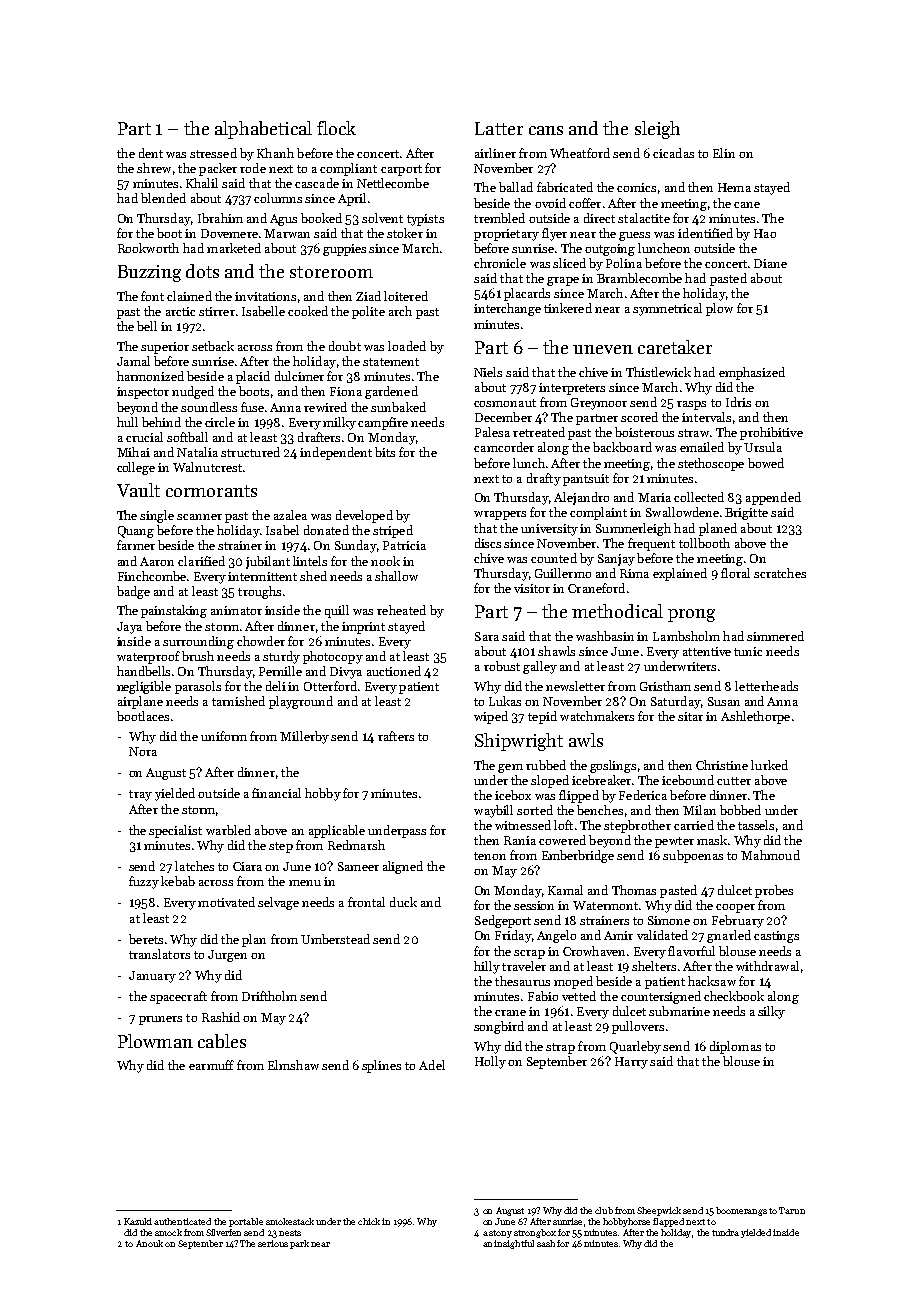  Describe the element at coordinates (686, 636) in the image. I see `Lambsholm` at that location.
